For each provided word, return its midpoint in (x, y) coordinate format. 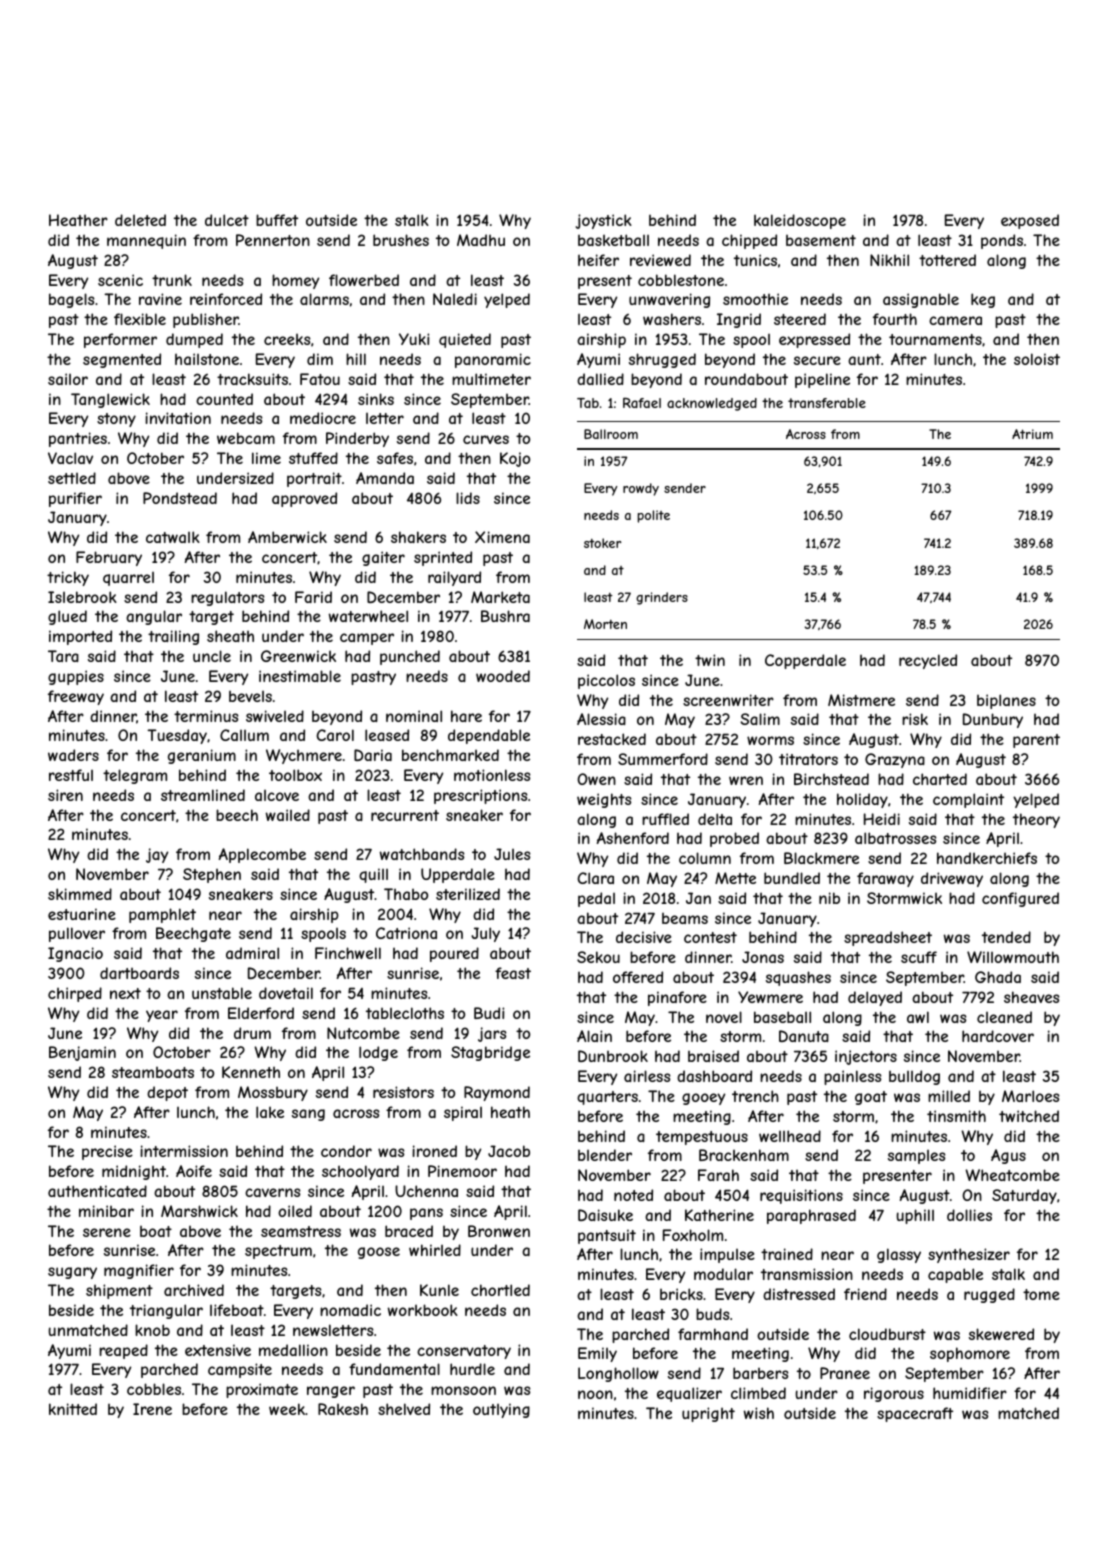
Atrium (1032, 434)
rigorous (894, 1394)
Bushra (505, 616)
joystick (604, 221)
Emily (597, 1354)
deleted (140, 220)
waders (73, 755)
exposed (1030, 221)
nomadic (350, 1310)
